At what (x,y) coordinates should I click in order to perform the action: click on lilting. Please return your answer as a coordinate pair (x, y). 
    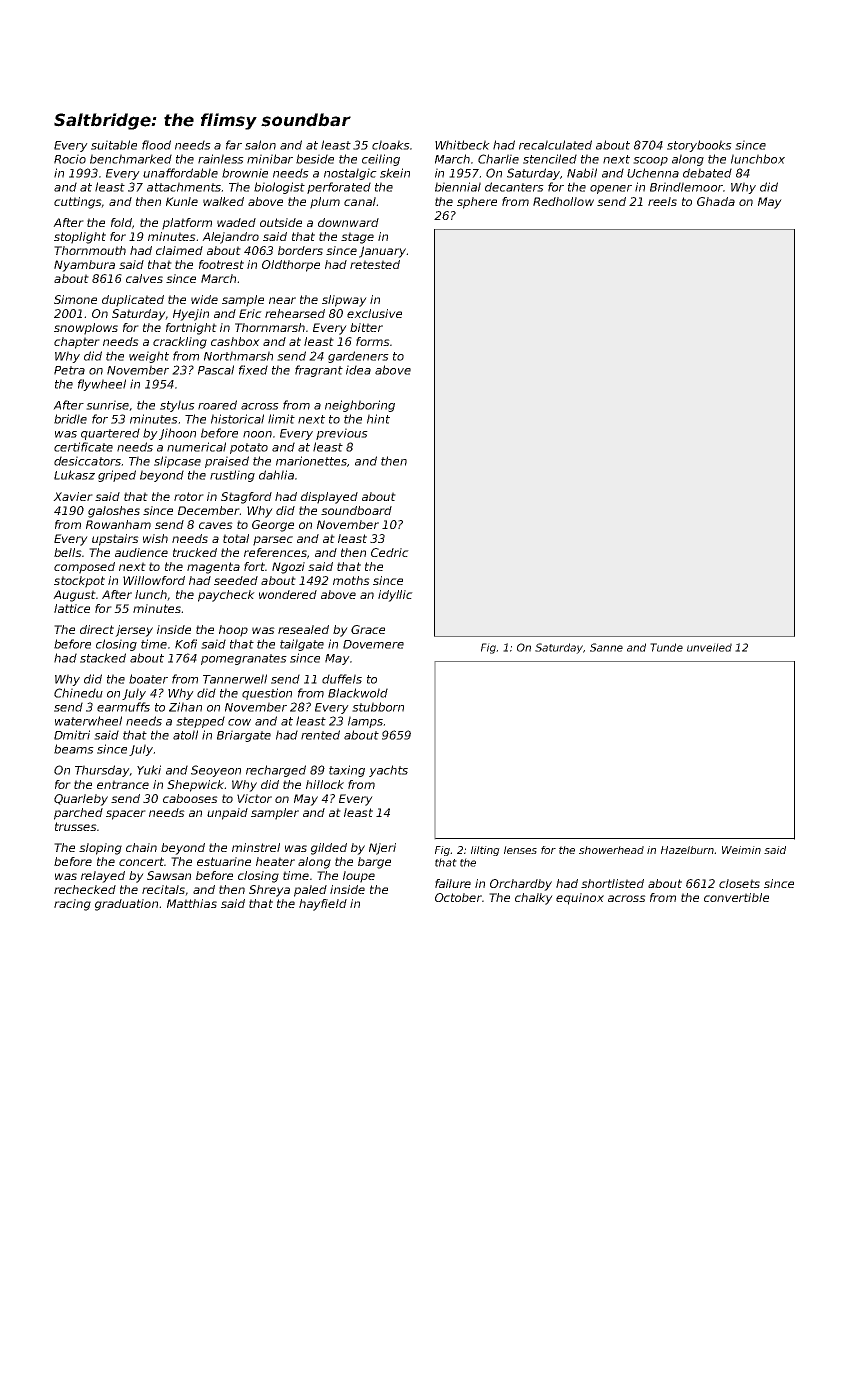
    Looking at the image, I should click on (485, 851).
